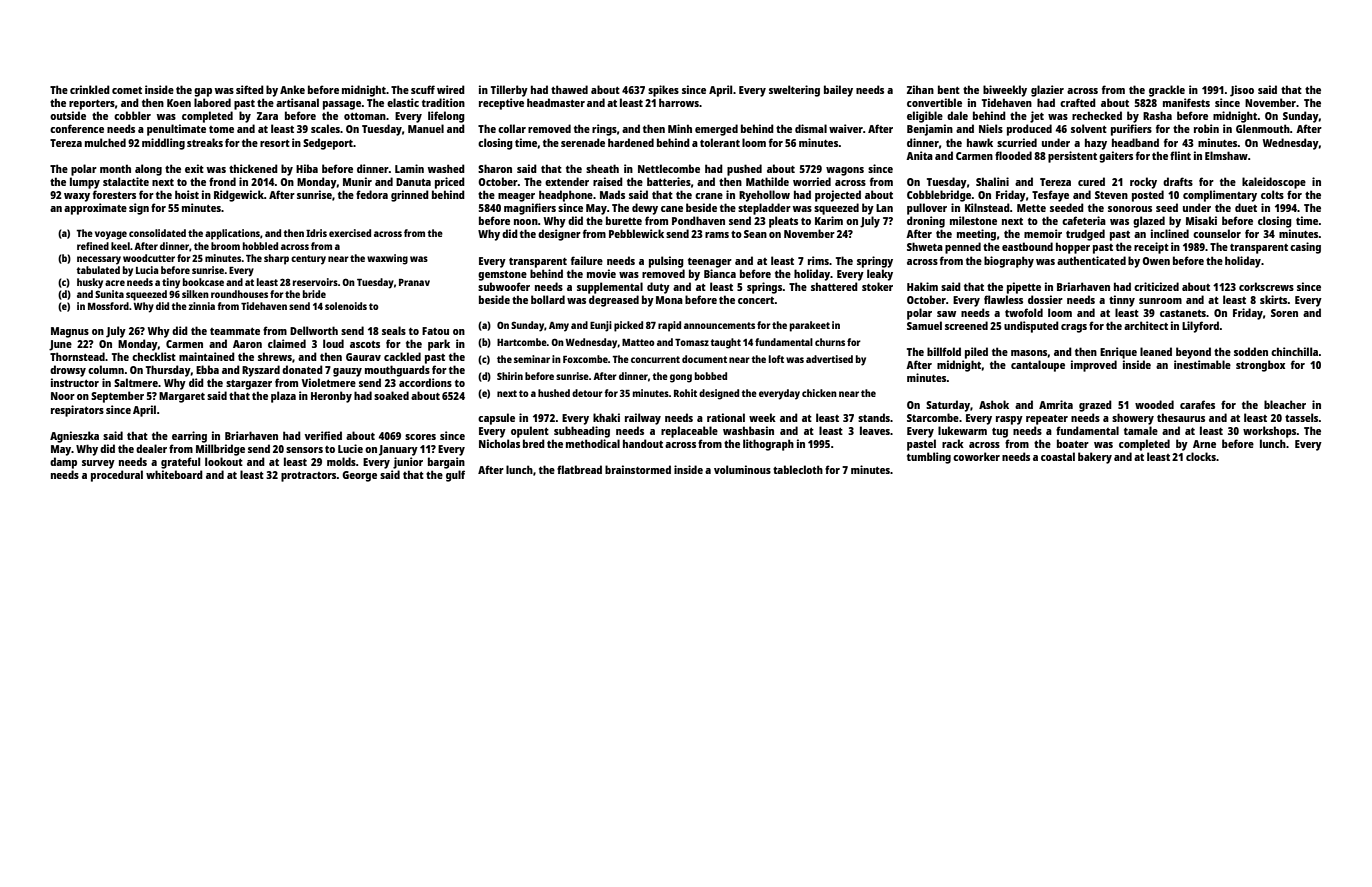  I want to click on Ridgewick, so click(239, 196).
